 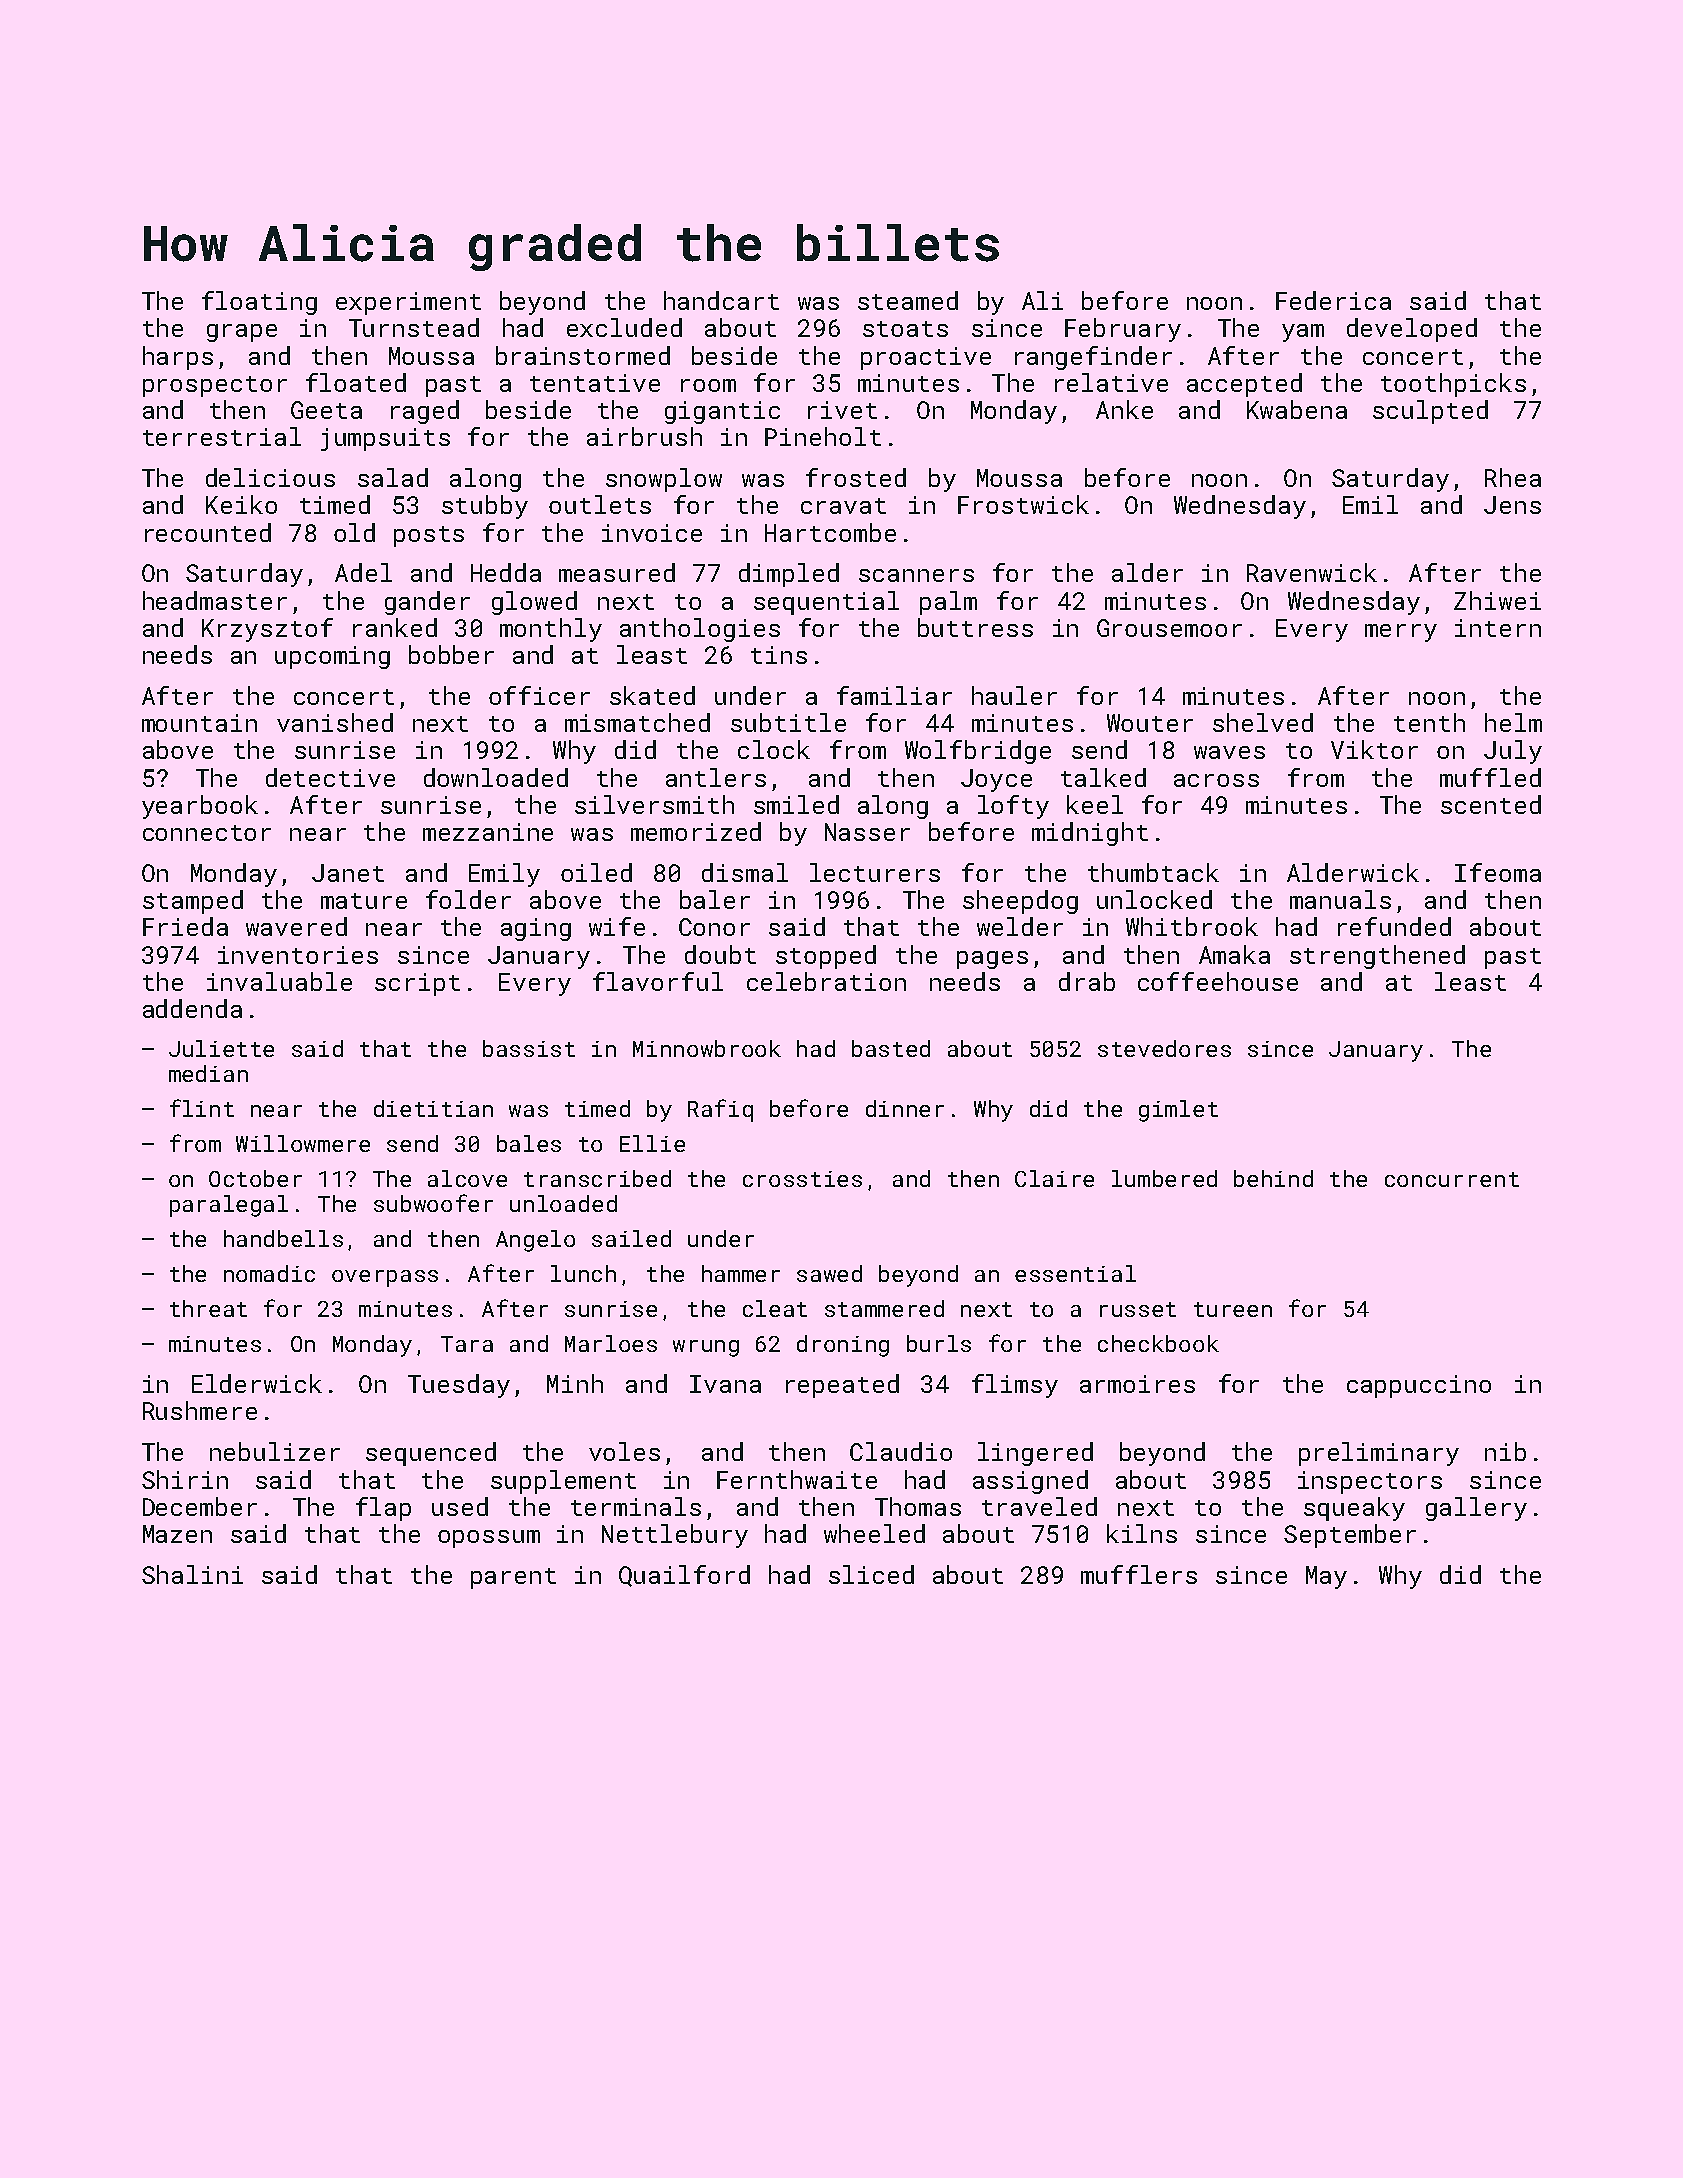 I want to click on buttress, so click(x=975, y=627).
